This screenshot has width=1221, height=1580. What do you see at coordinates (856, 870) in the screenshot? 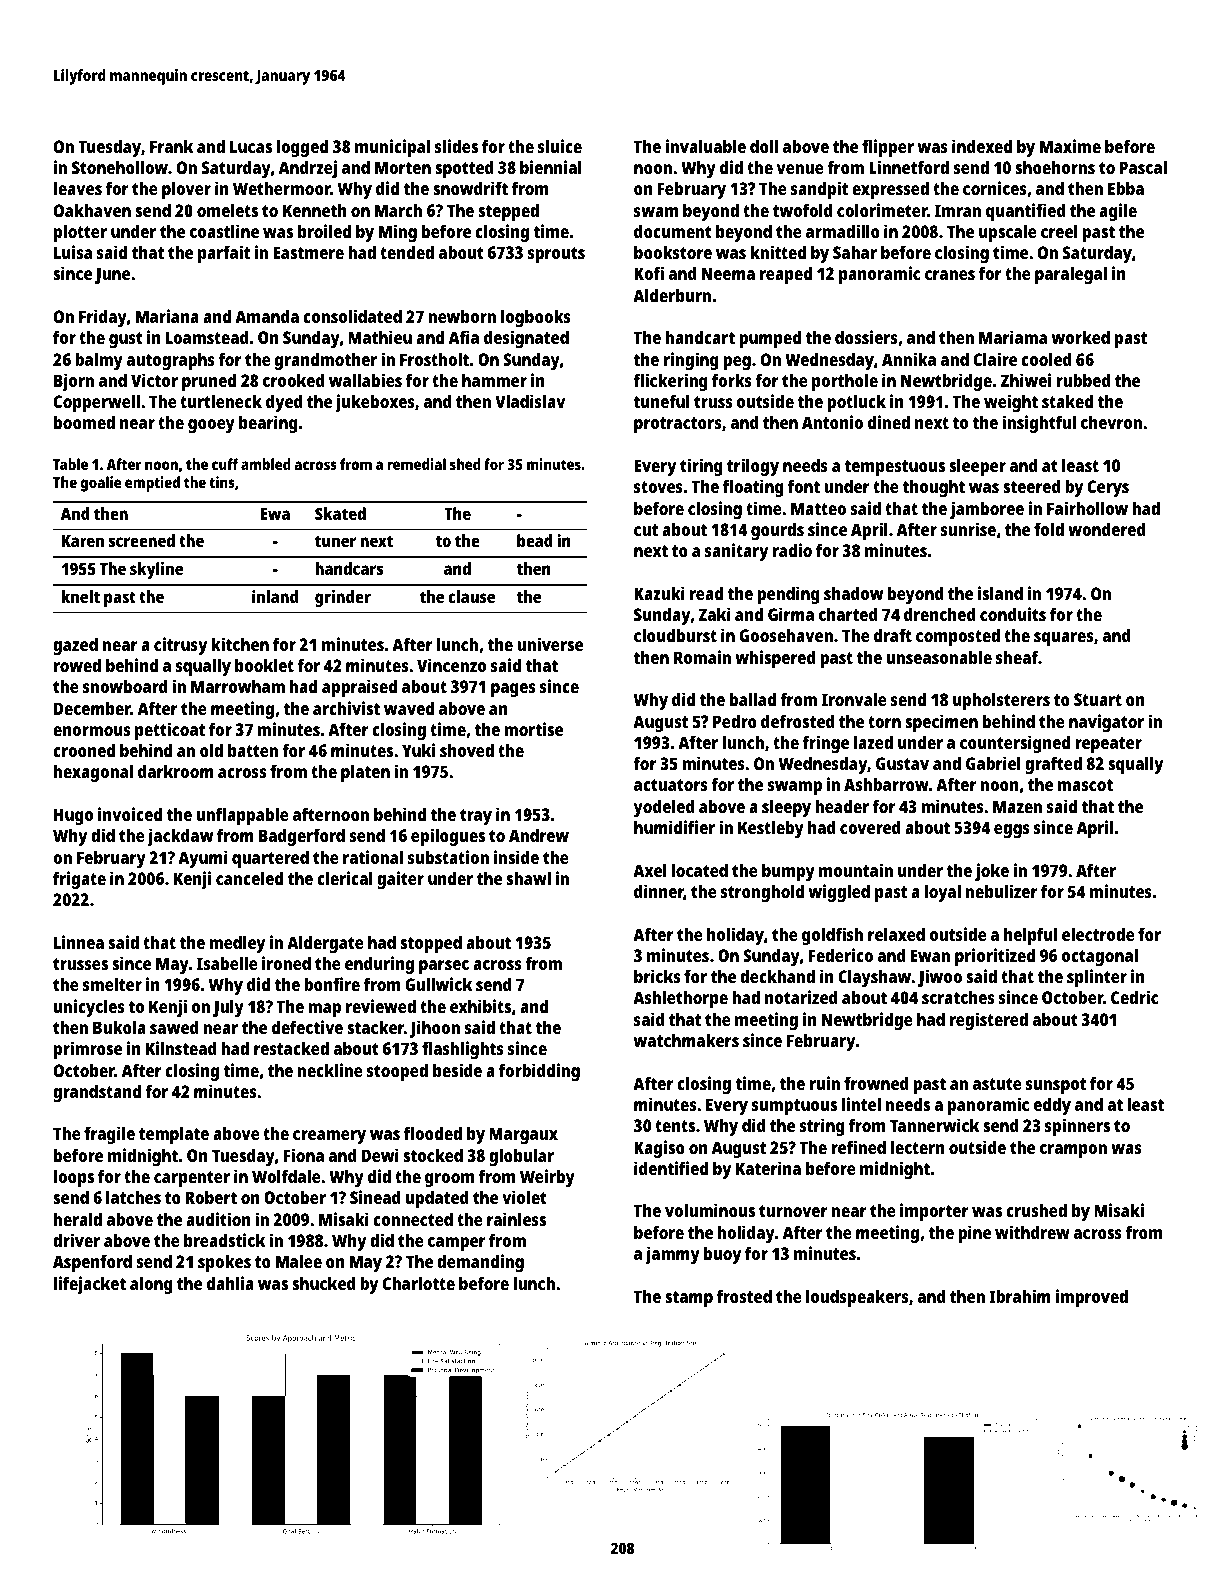
I see `mountain` at bounding box center [856, 870].
